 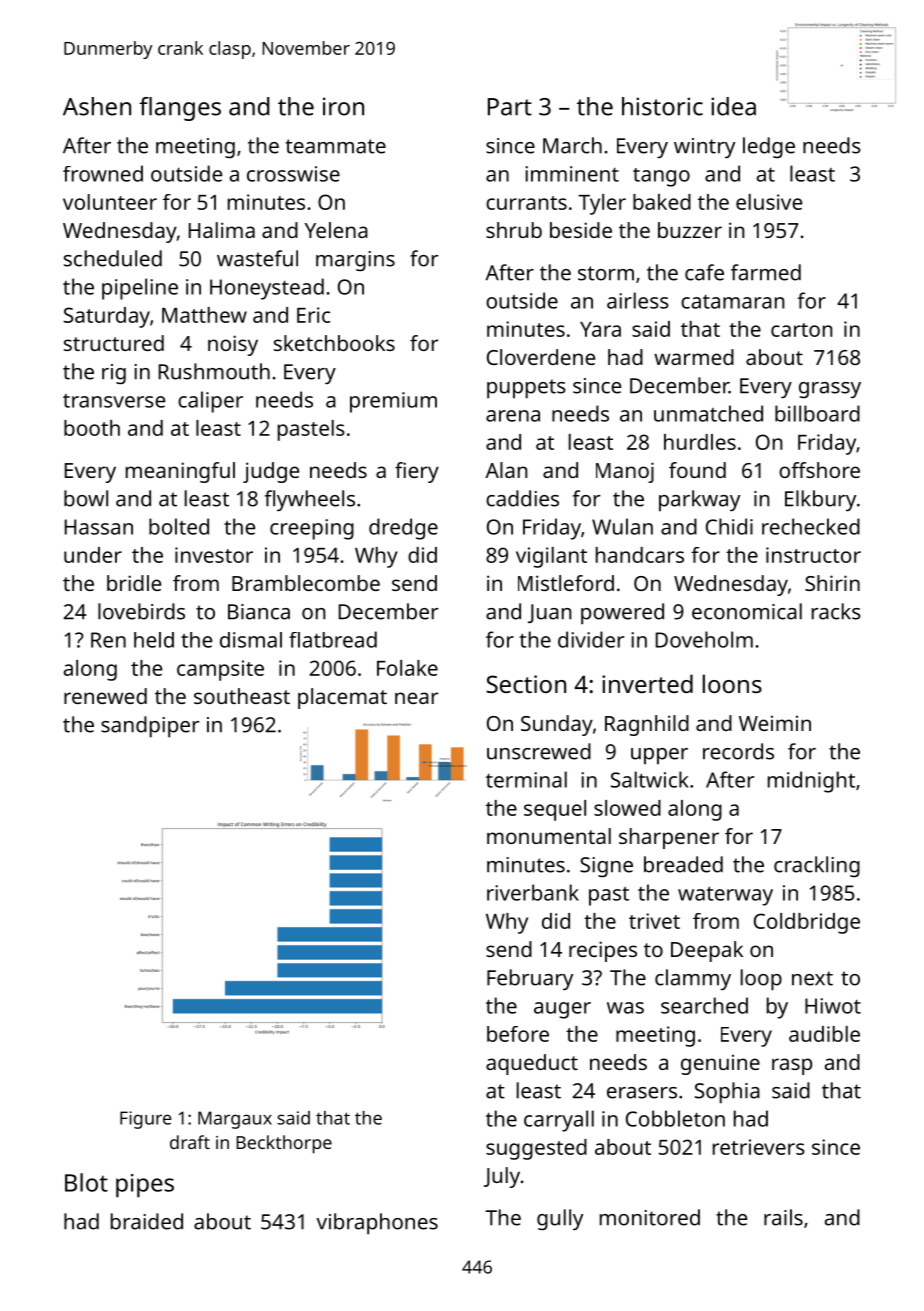 I want to click on scheduled, so click(x=113, y=258).
